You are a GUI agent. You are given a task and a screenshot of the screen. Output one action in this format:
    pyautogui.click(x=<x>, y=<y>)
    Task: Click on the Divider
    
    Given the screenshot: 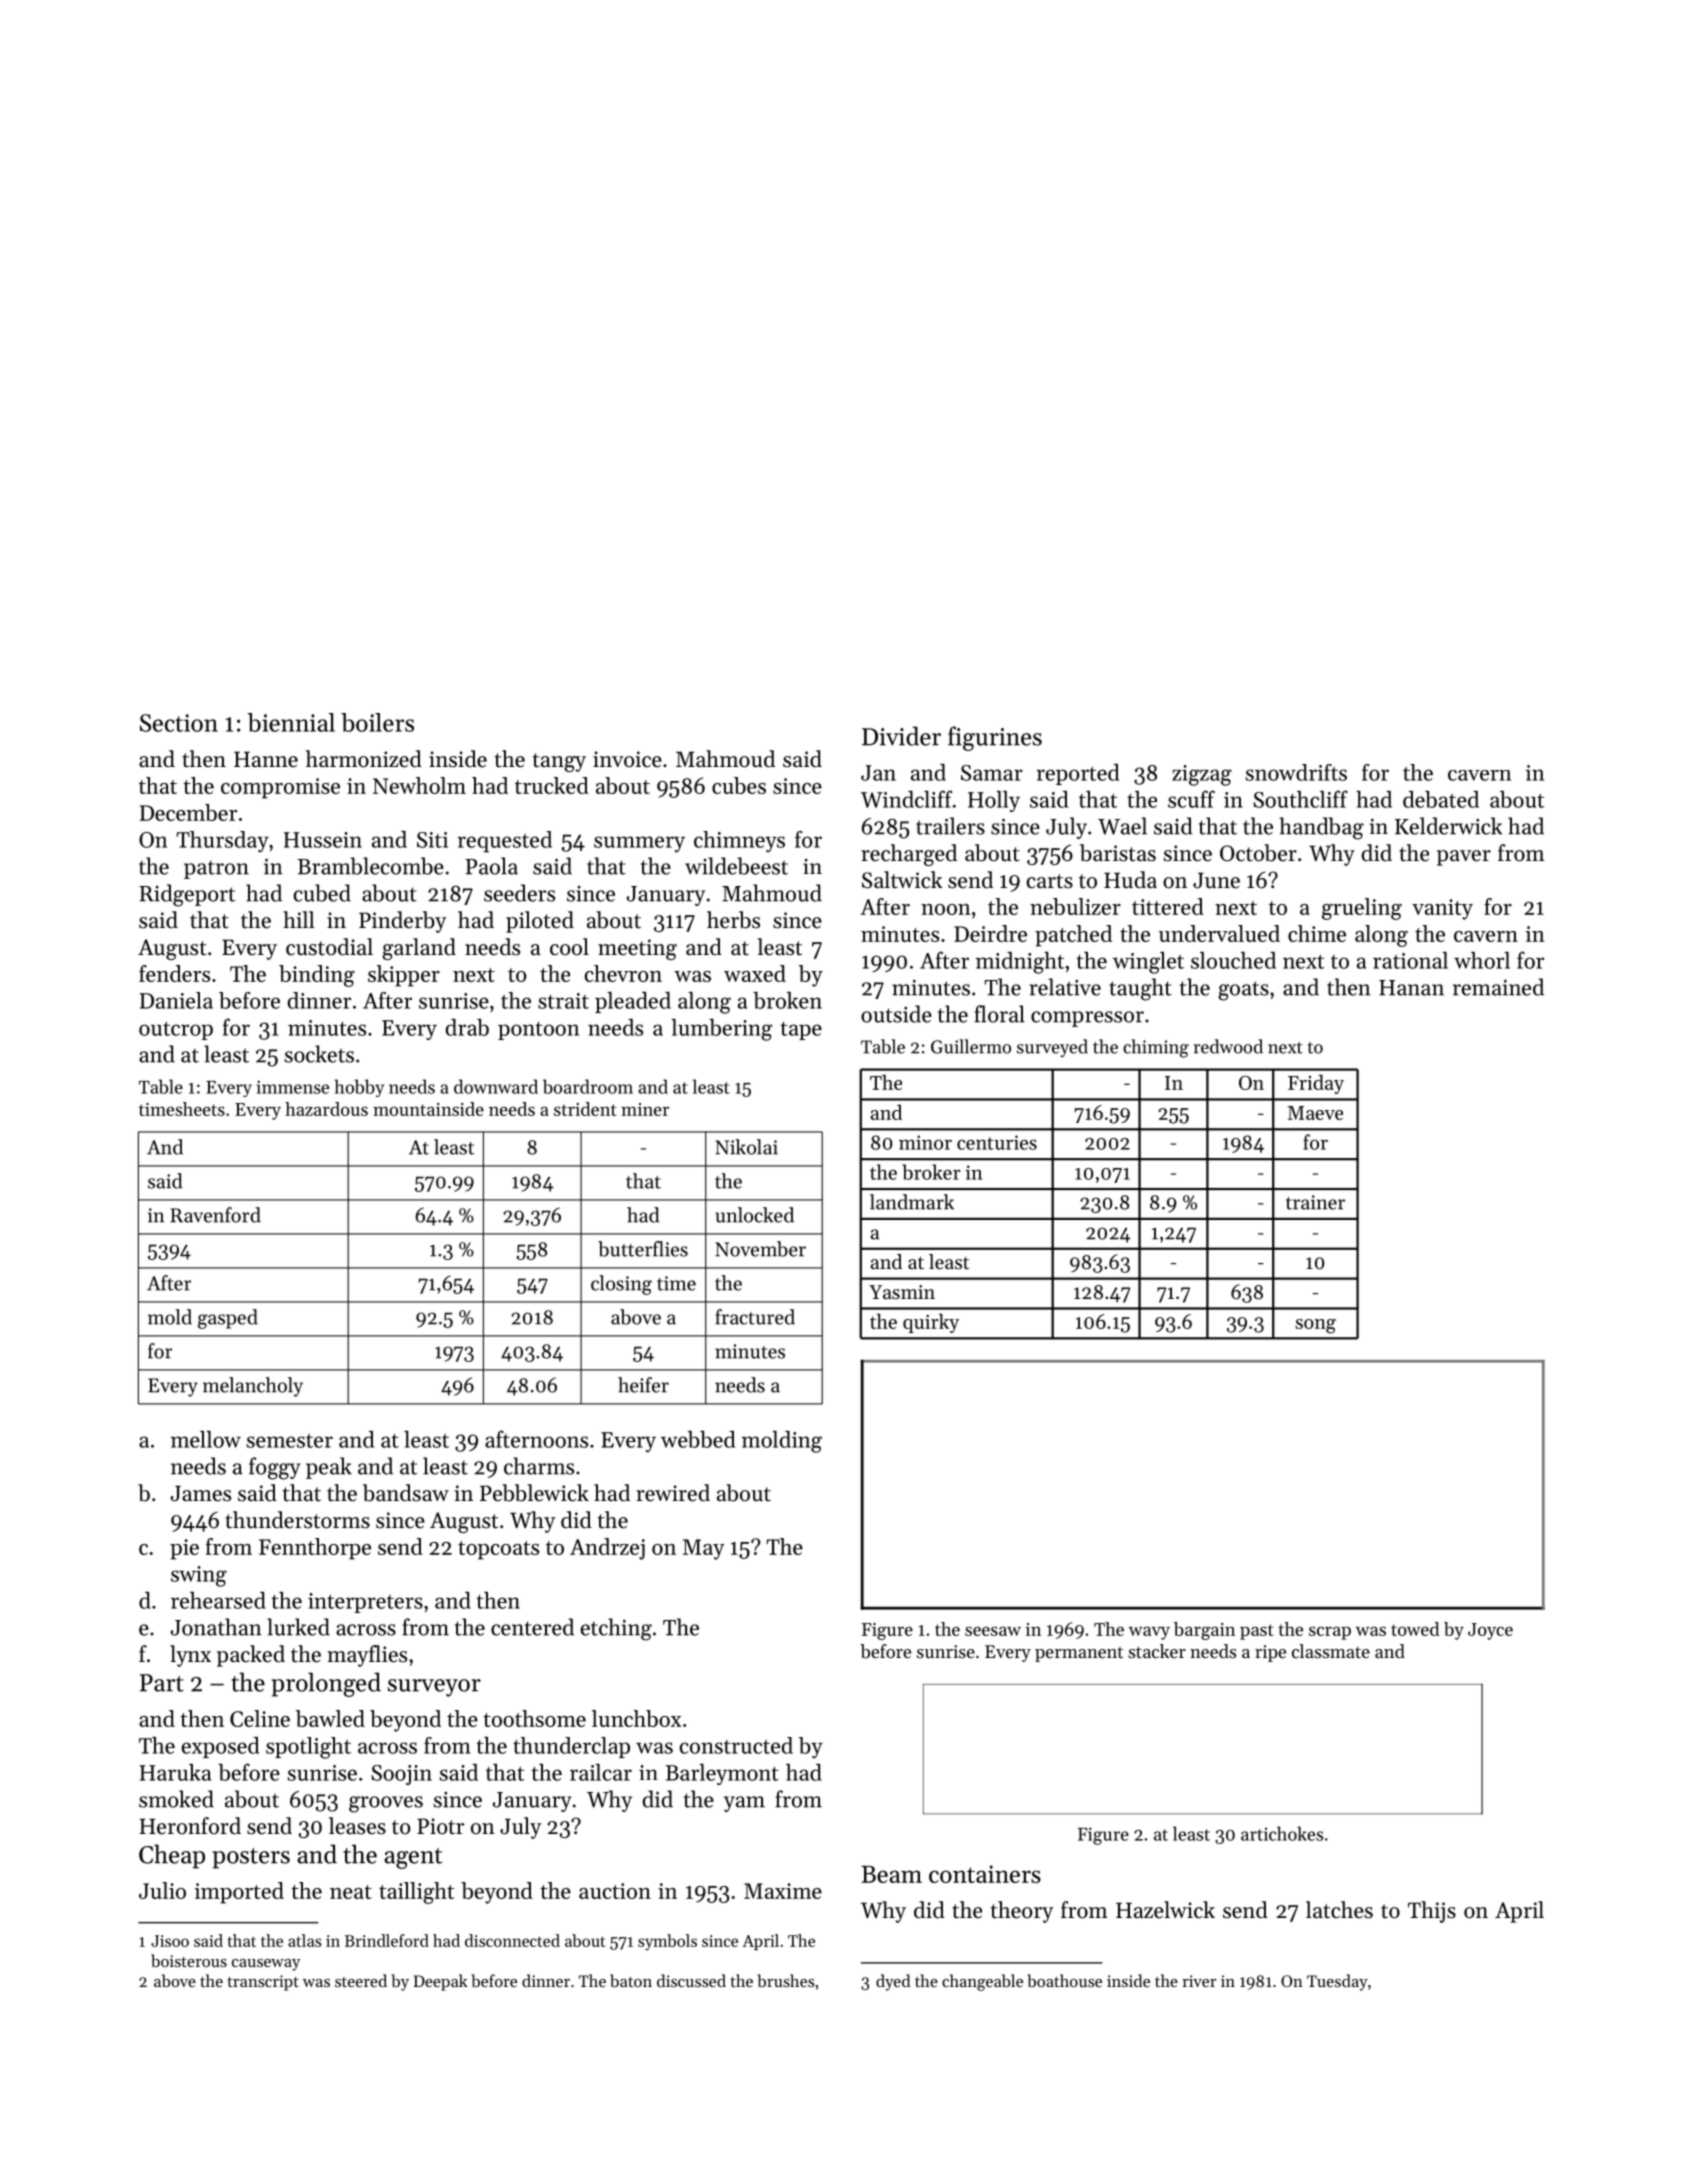 What is the action you would take?
    pyautogui.click(x=901, y=736)
